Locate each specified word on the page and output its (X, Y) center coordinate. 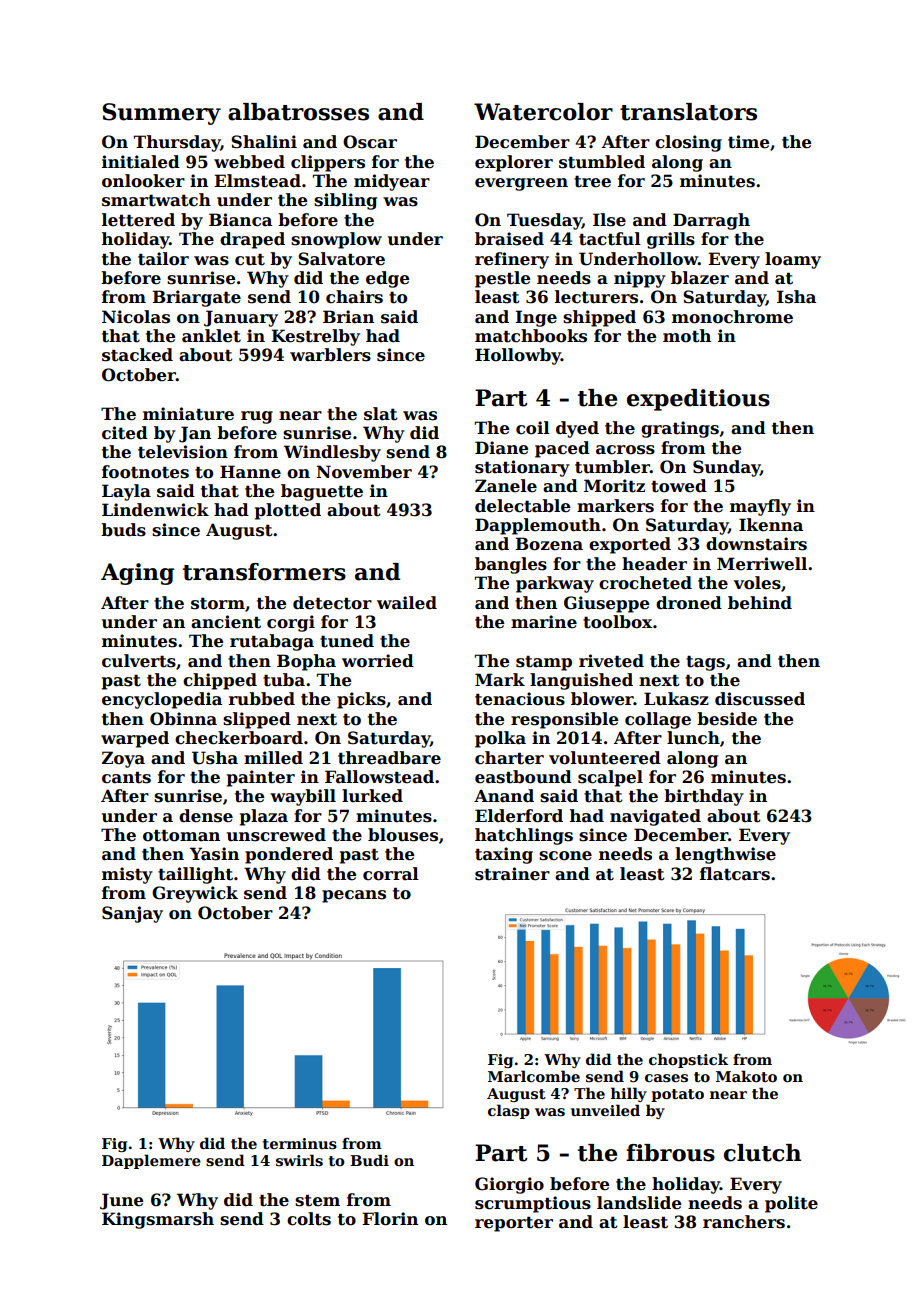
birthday (704, 797)
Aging (137, 574)
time (748, 142)
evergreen (521, 184)
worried (378, 661)
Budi (369, 1160)
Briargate (196, 298)
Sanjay (132, 914)
